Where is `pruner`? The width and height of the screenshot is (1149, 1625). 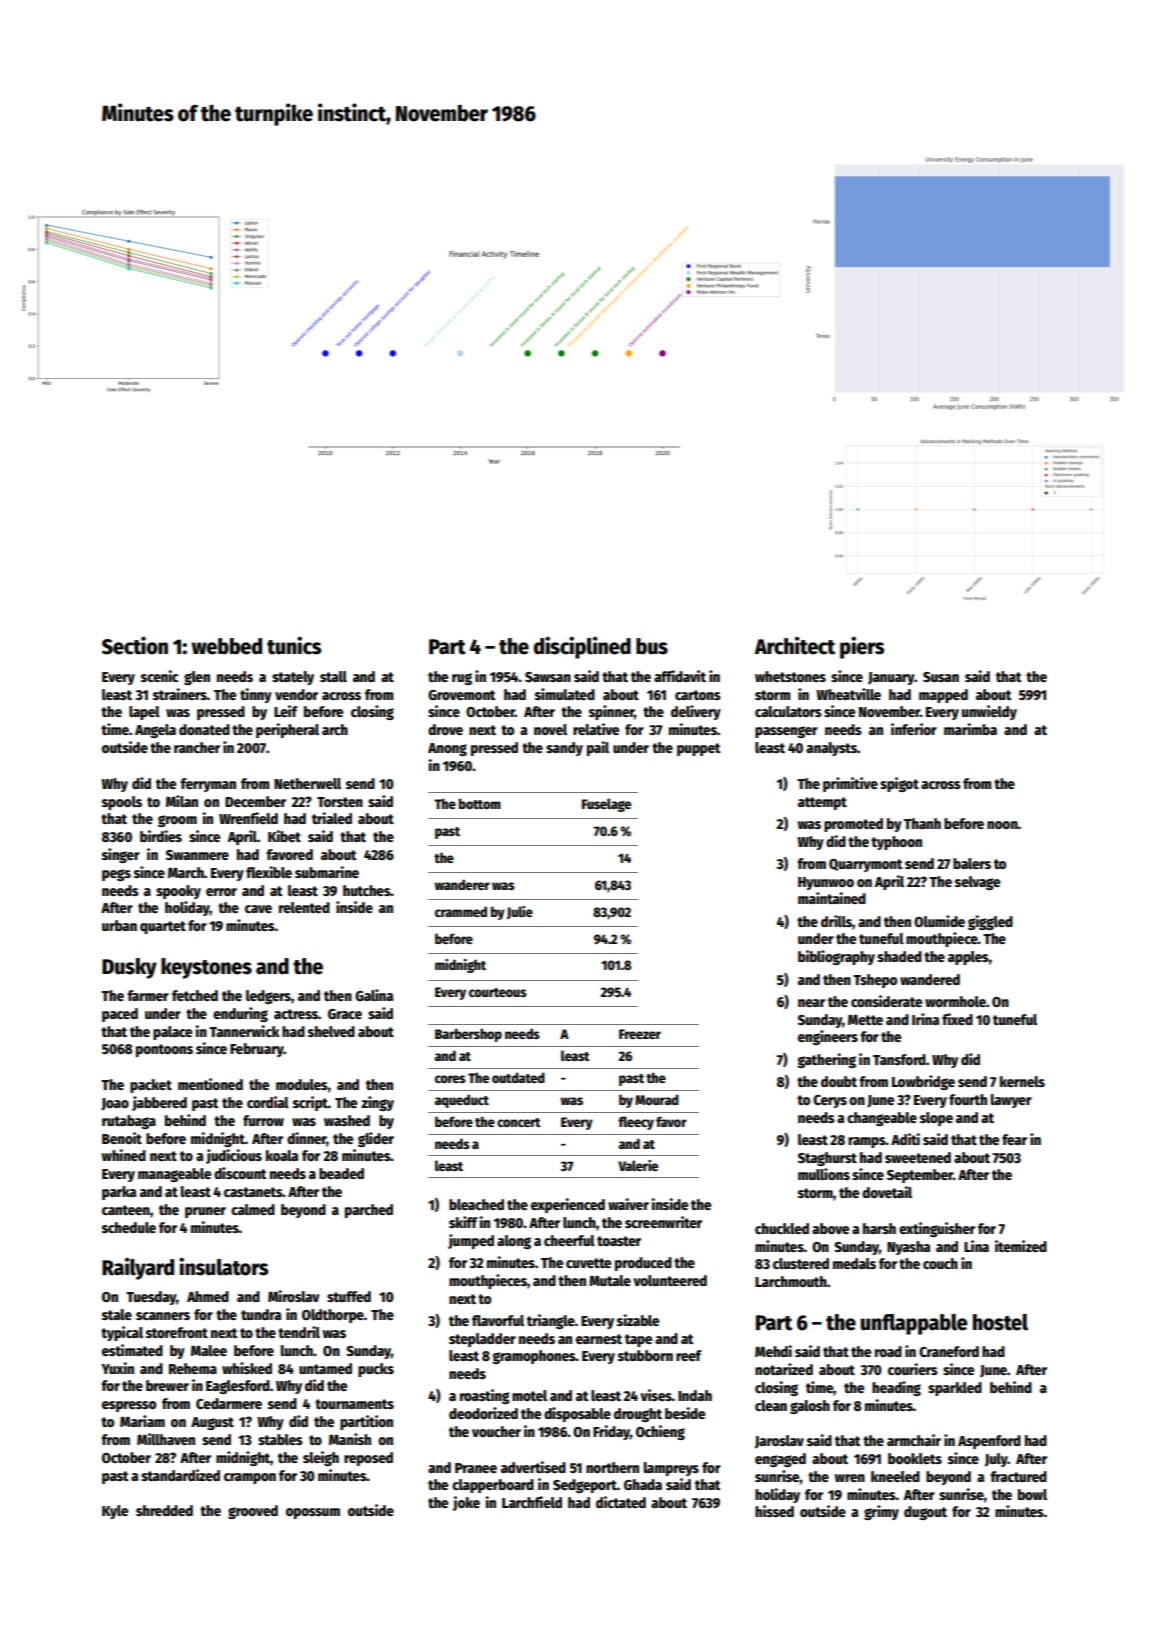 pruner is located at coordinates (205, 1212).
